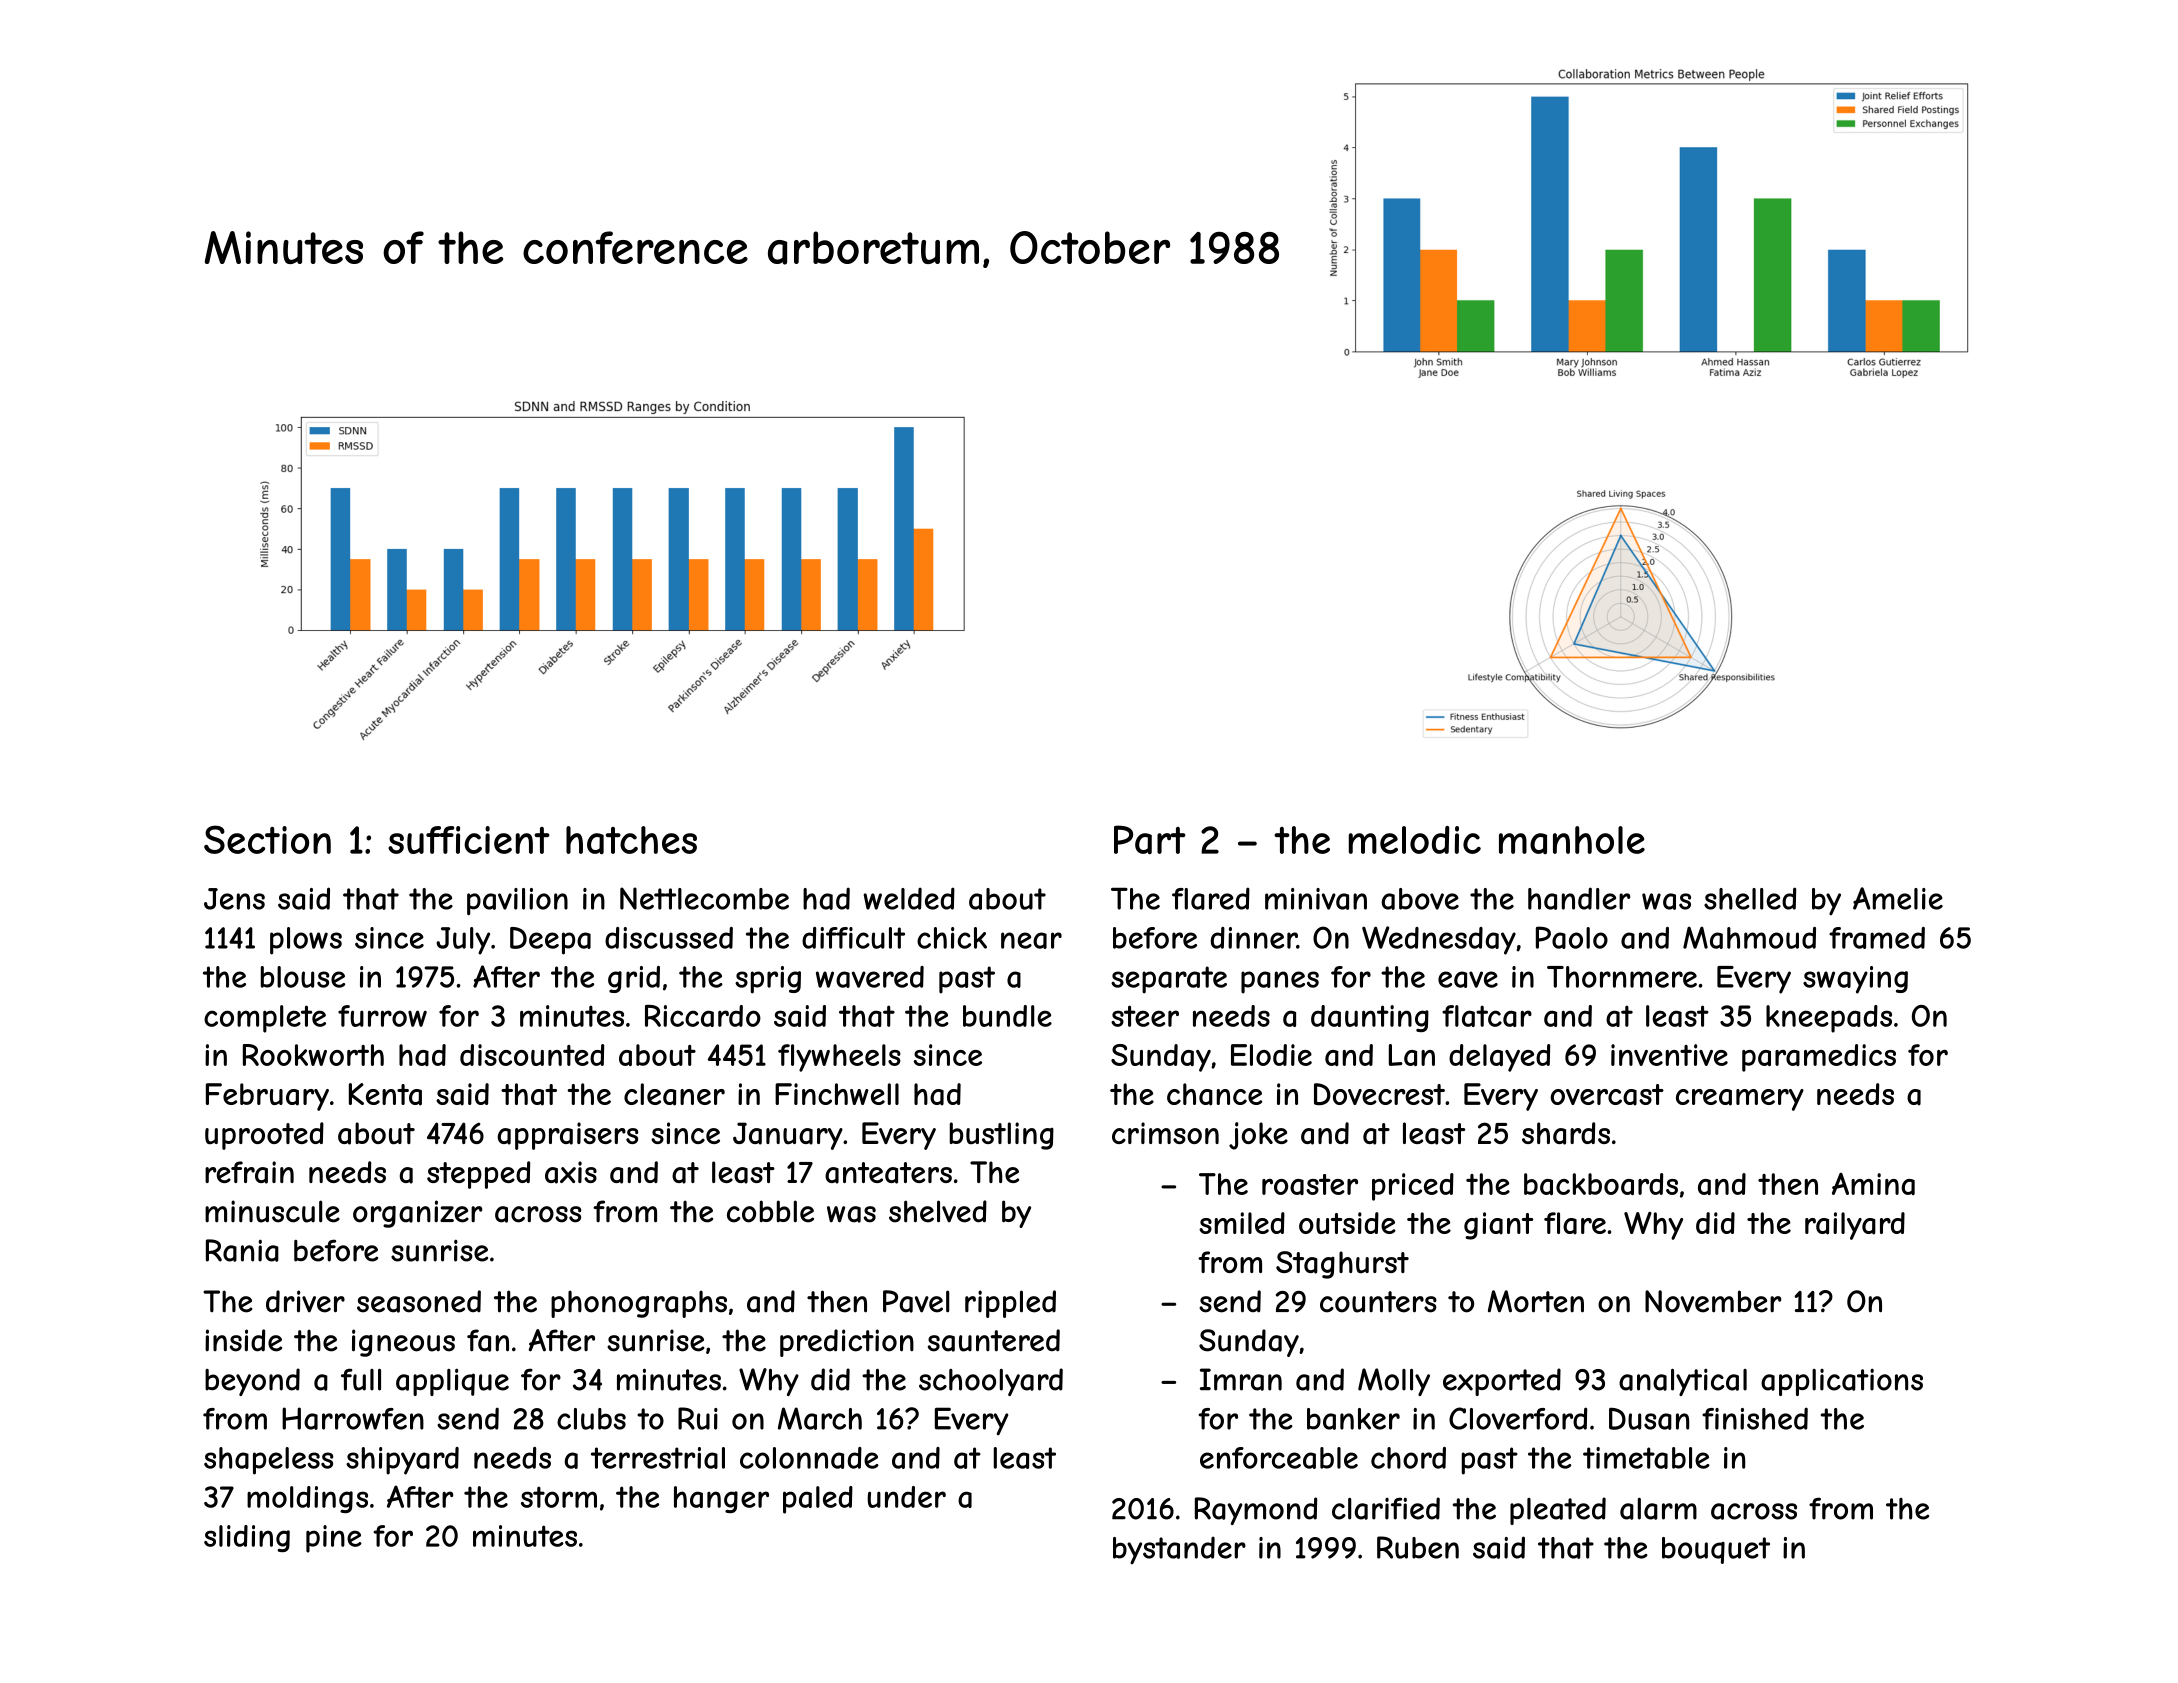 The width and height of the screenshot is (2178, 1683). What do you see at coordinates (938, 1211) in the screenshot?
I see `shelved` at bounding box center [938, 1211].
